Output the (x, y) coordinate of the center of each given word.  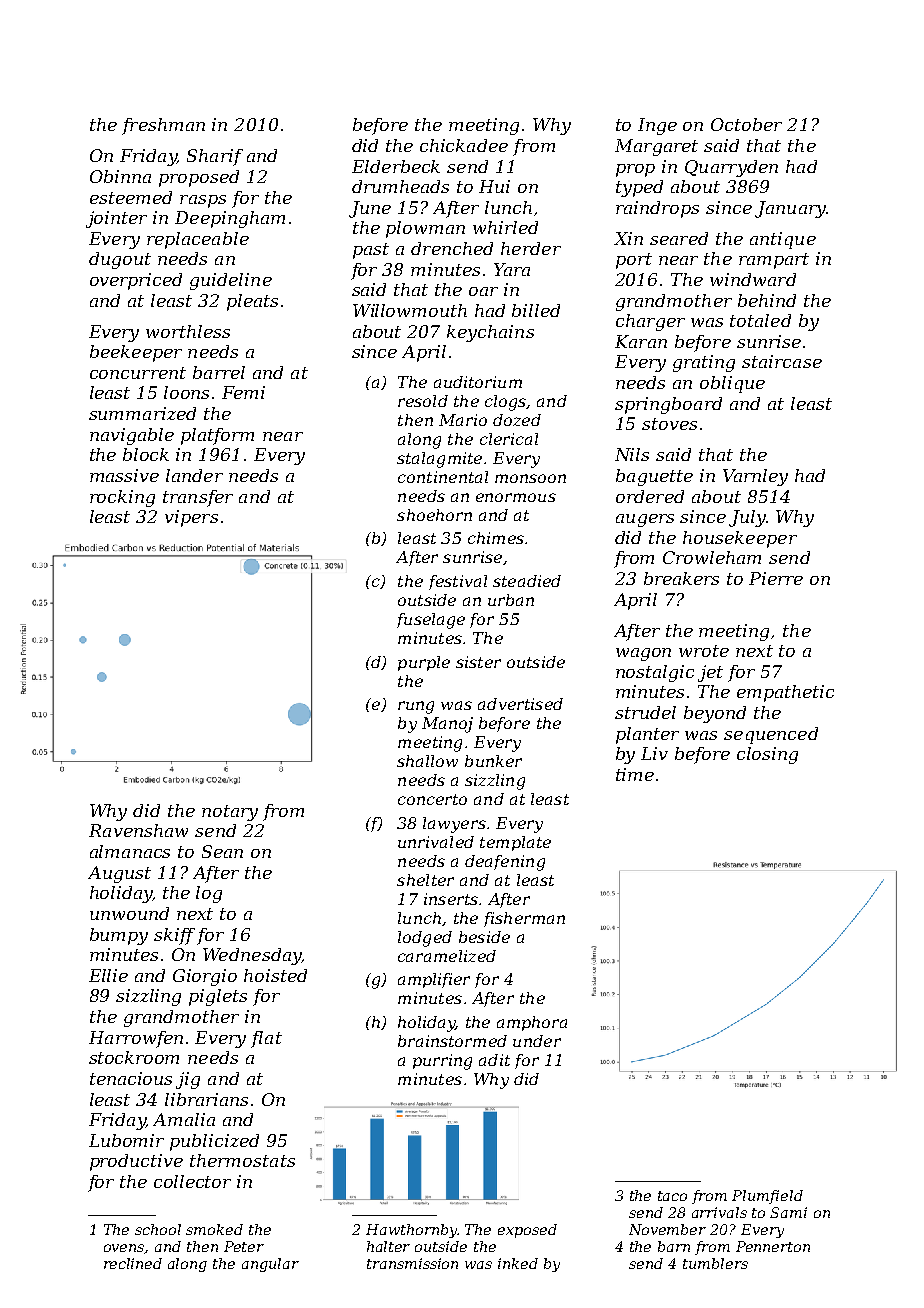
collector (192, 1181)
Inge (657, 126)
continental (443, 477)
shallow (427, 761)
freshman (163, 126)
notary (230, 813)
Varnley (755, 477)
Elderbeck (396, 166)
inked (518, 1263)
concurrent (138, 373)
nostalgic (655, 673)
